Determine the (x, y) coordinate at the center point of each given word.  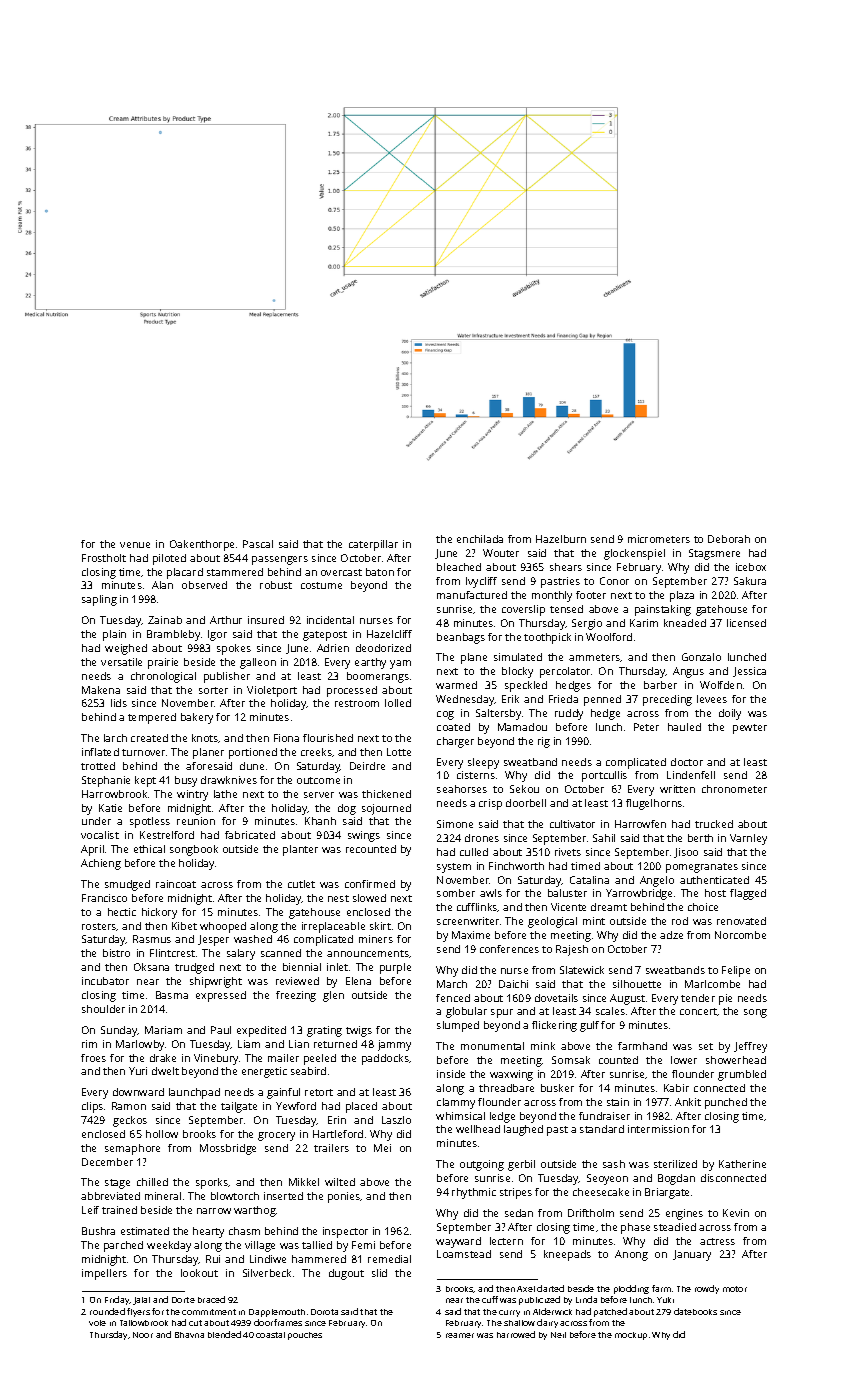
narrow (214, 1211)
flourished (328, 738)
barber (660, 685)
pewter (750, 729)
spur (502, 1013)
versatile (121, 662)
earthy (370, 663)
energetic (264, 1072)
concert (698, 1011)
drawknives (229, 780)
